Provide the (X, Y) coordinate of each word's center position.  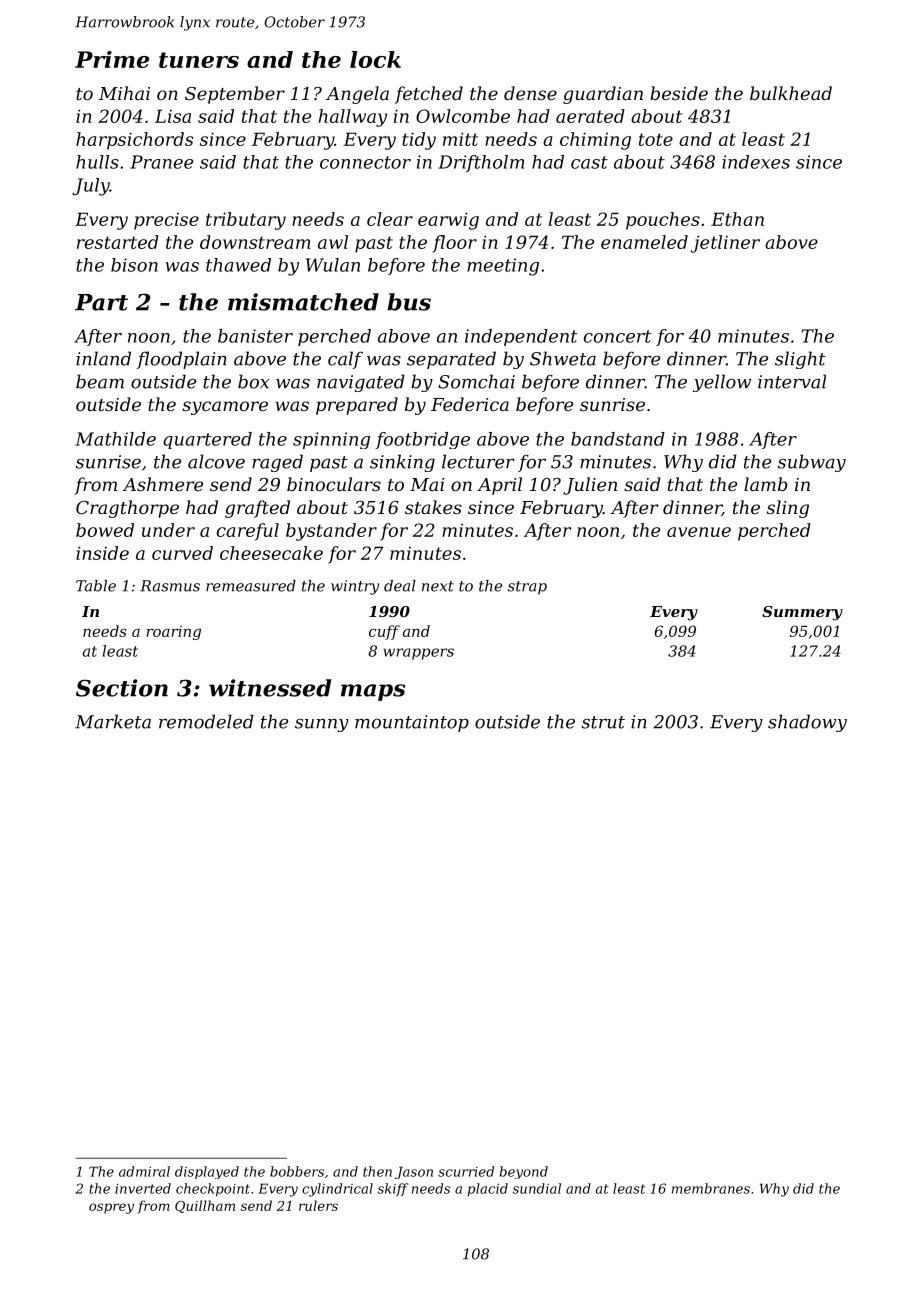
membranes (711, 1188)
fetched (429, 95)
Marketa (113, 721)
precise (166, 221)
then (377, 1171)
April (499, 486)
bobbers (297, 1171)
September (235, 95)
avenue (699, 532)
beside (679, 93)
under (168, 530)
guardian (603, 95)
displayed (207, 1172)
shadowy (807, 723)
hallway (353, 118)
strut (603, 722)
